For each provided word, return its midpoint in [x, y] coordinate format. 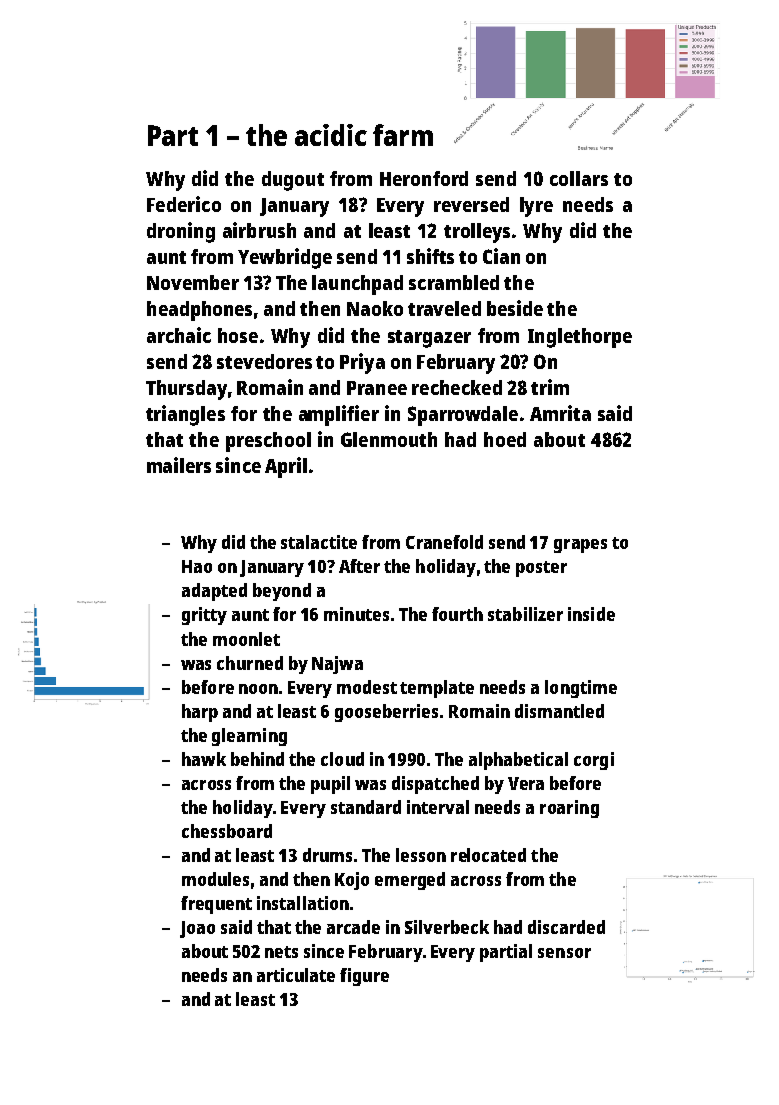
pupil [330, 785]
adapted [214, 592]
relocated [488, 855]
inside [591, 614]
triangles [185, 415]
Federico [184, 204]
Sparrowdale [463, 416]
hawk [204, 759]
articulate [296, 975]
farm [403, 135]
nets [281, 952]
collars [579, 178]
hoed [505, 439]
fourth [457, 614]
